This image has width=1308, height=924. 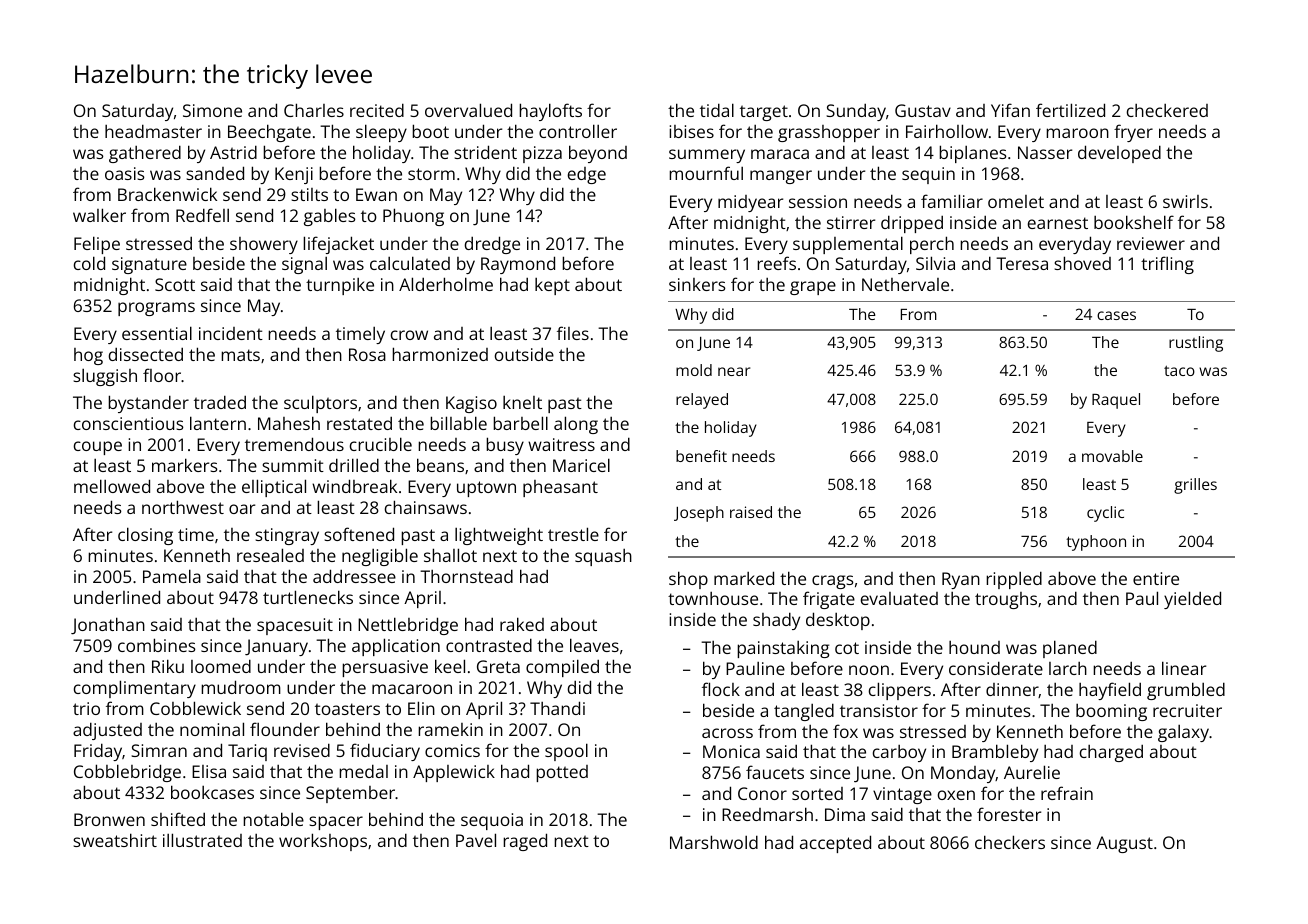 What do you see at coordinates (295, 626) in the image?
I see `spacesuit` at bounding box center [295, 626].
